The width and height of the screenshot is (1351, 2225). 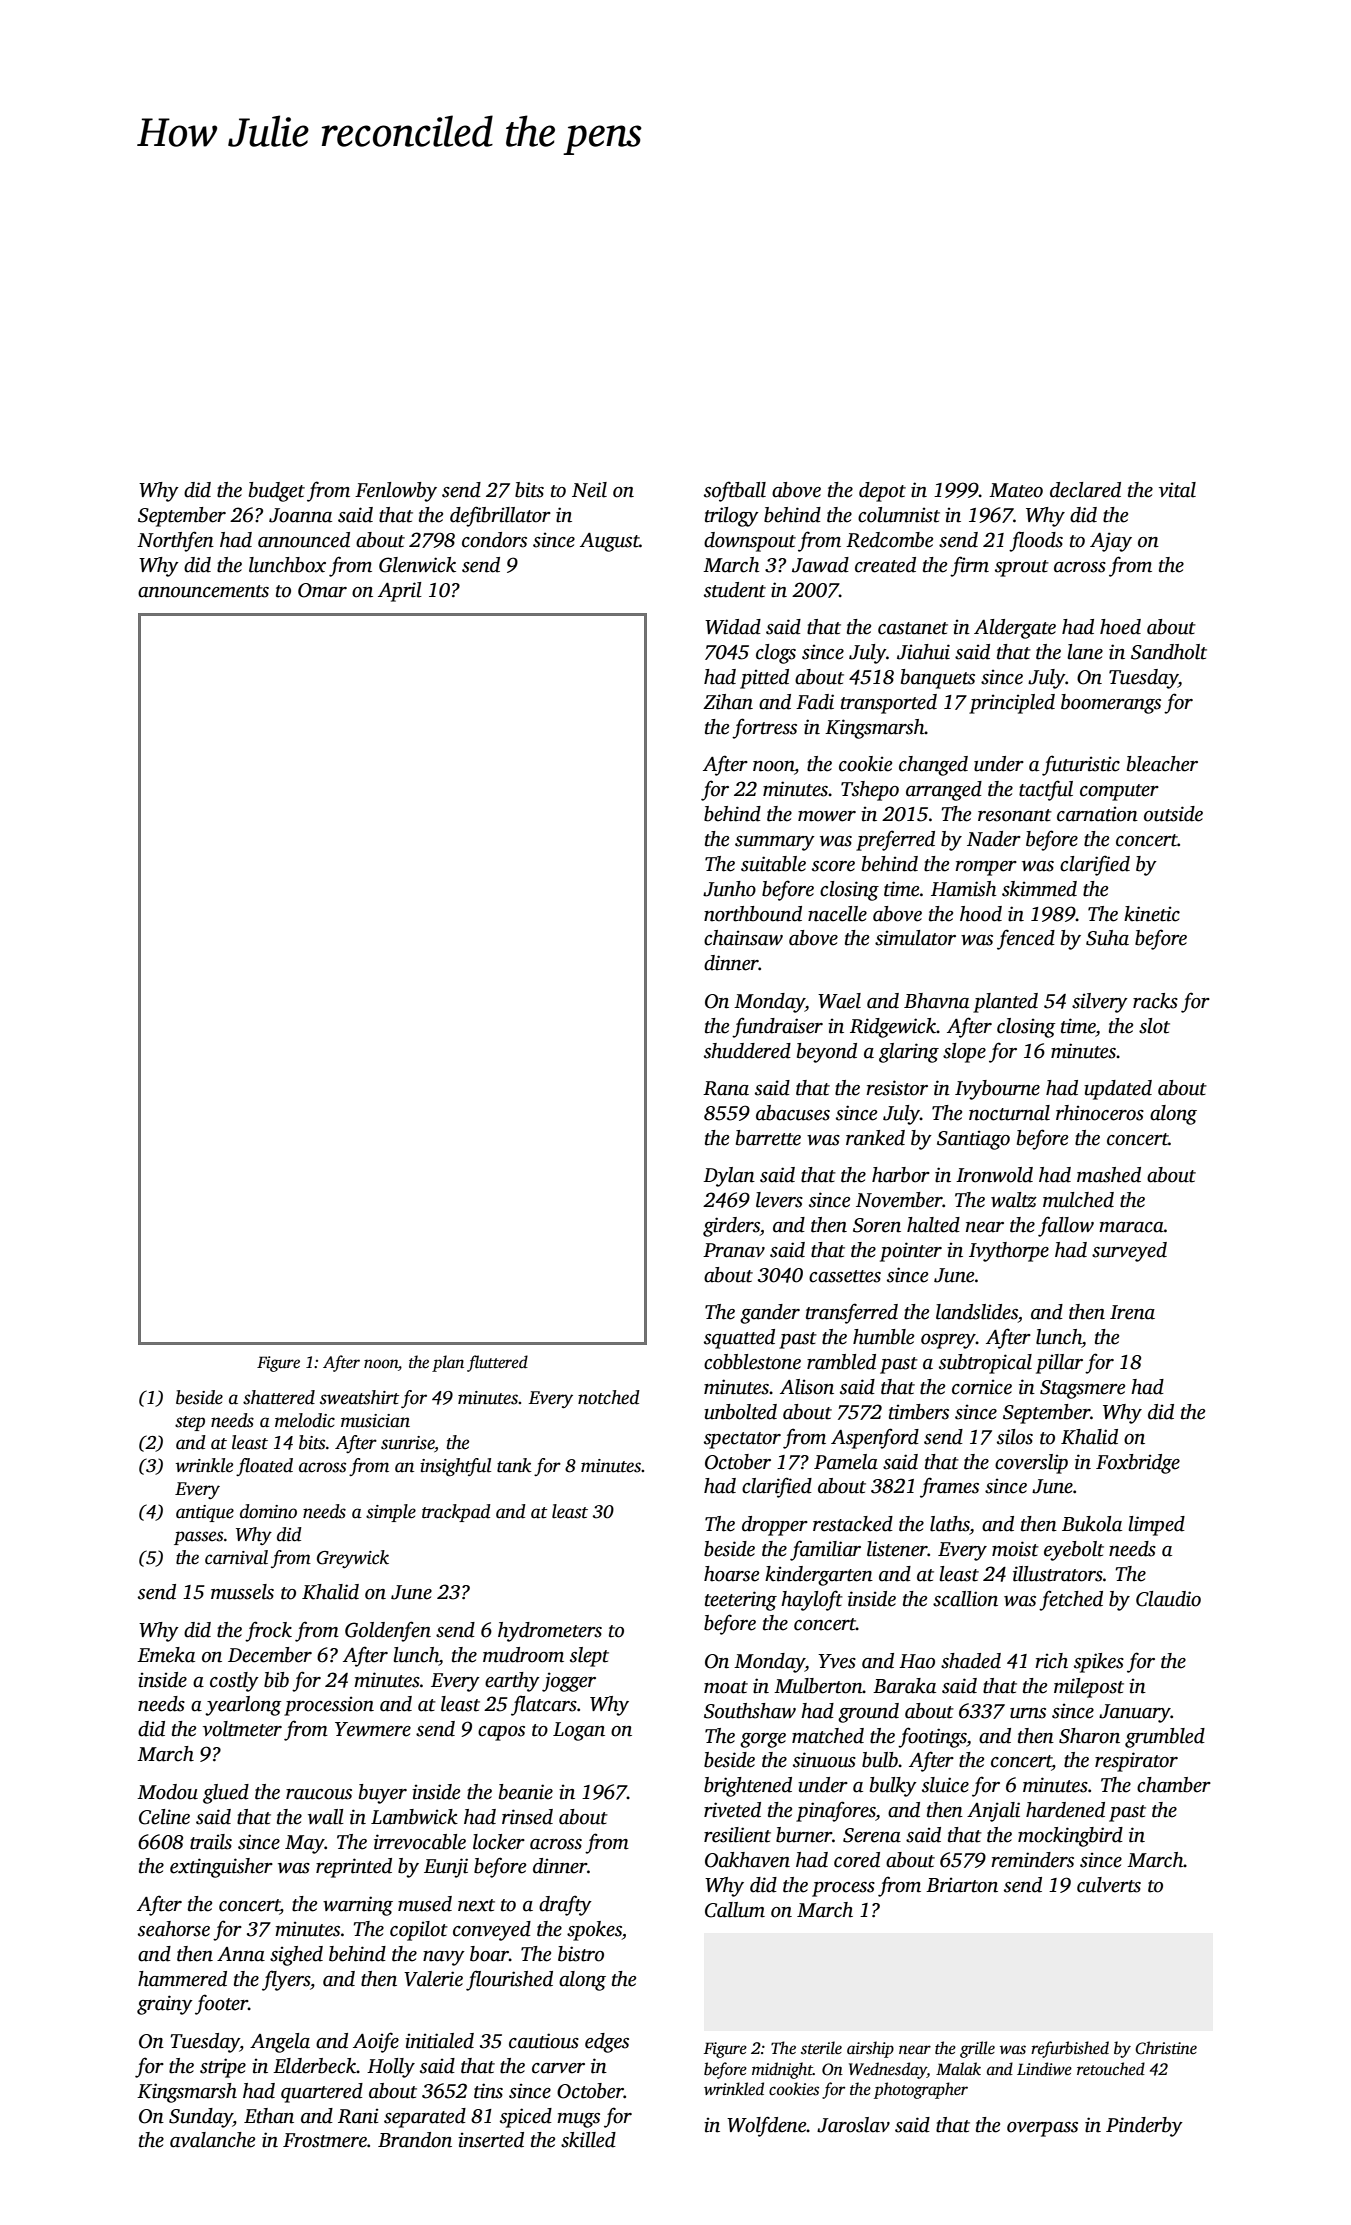 What do you see at coordinates (396, 492) in the screenshot?
I see `Fenlowby` at bounding box center [396, 492].
